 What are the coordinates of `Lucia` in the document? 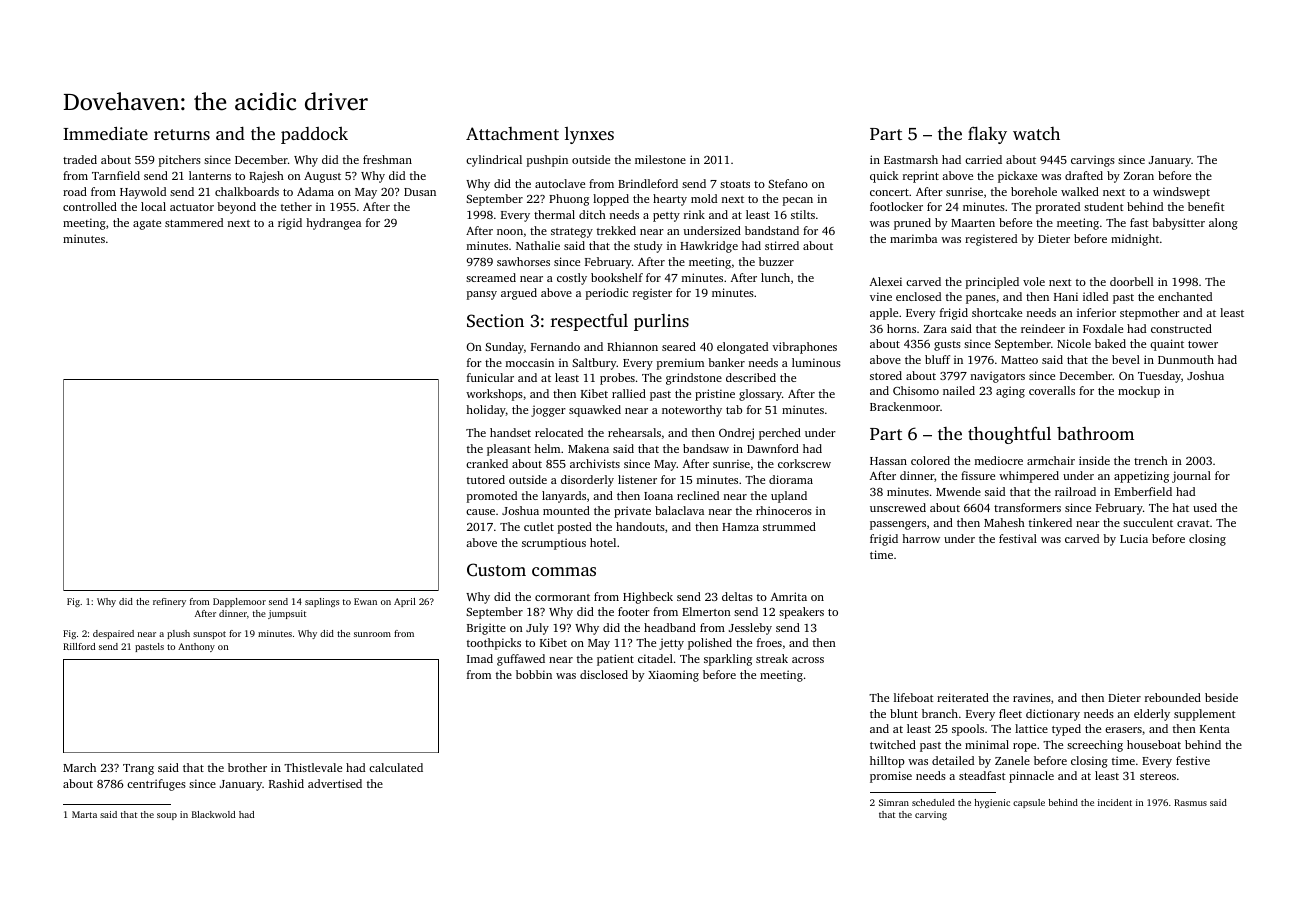 It's located at (1134, 538).
